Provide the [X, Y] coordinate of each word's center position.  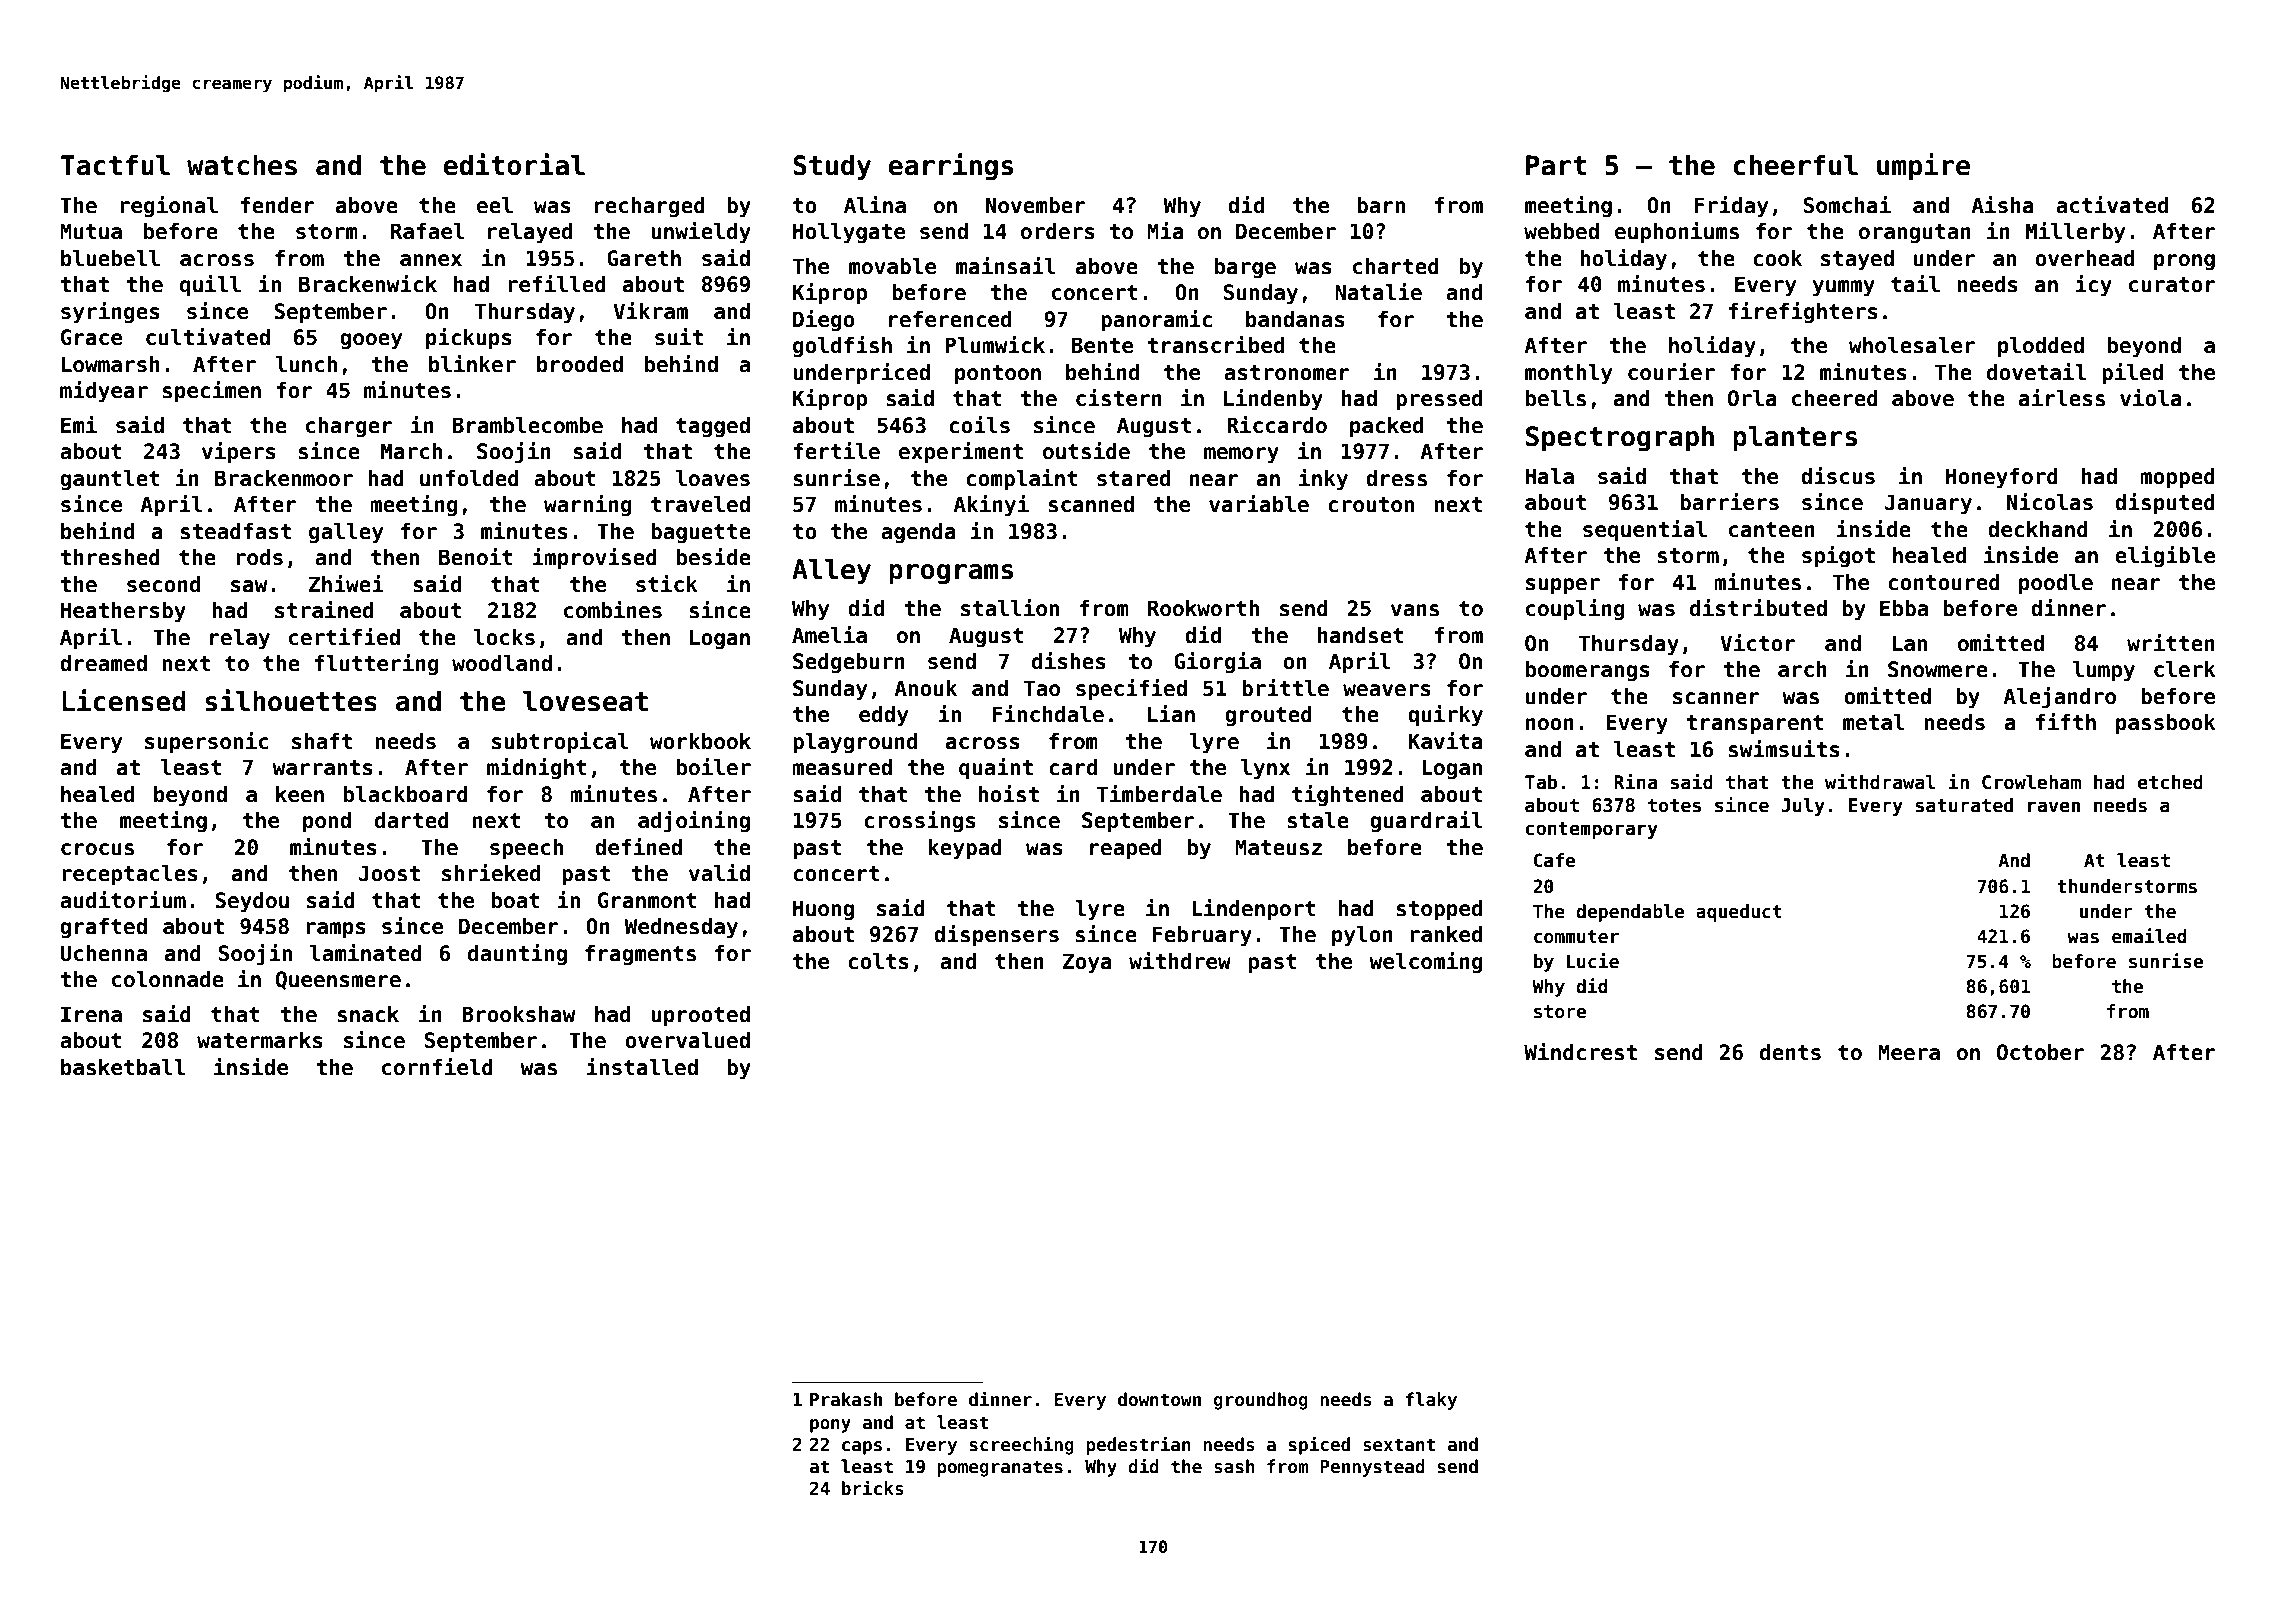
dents [1790, 1052]
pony [830, 1426]
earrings [951, 167]
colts [878, 961]
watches [242, 165]
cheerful [1796, 165]
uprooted [700, 1016]
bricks [873, 1488]
